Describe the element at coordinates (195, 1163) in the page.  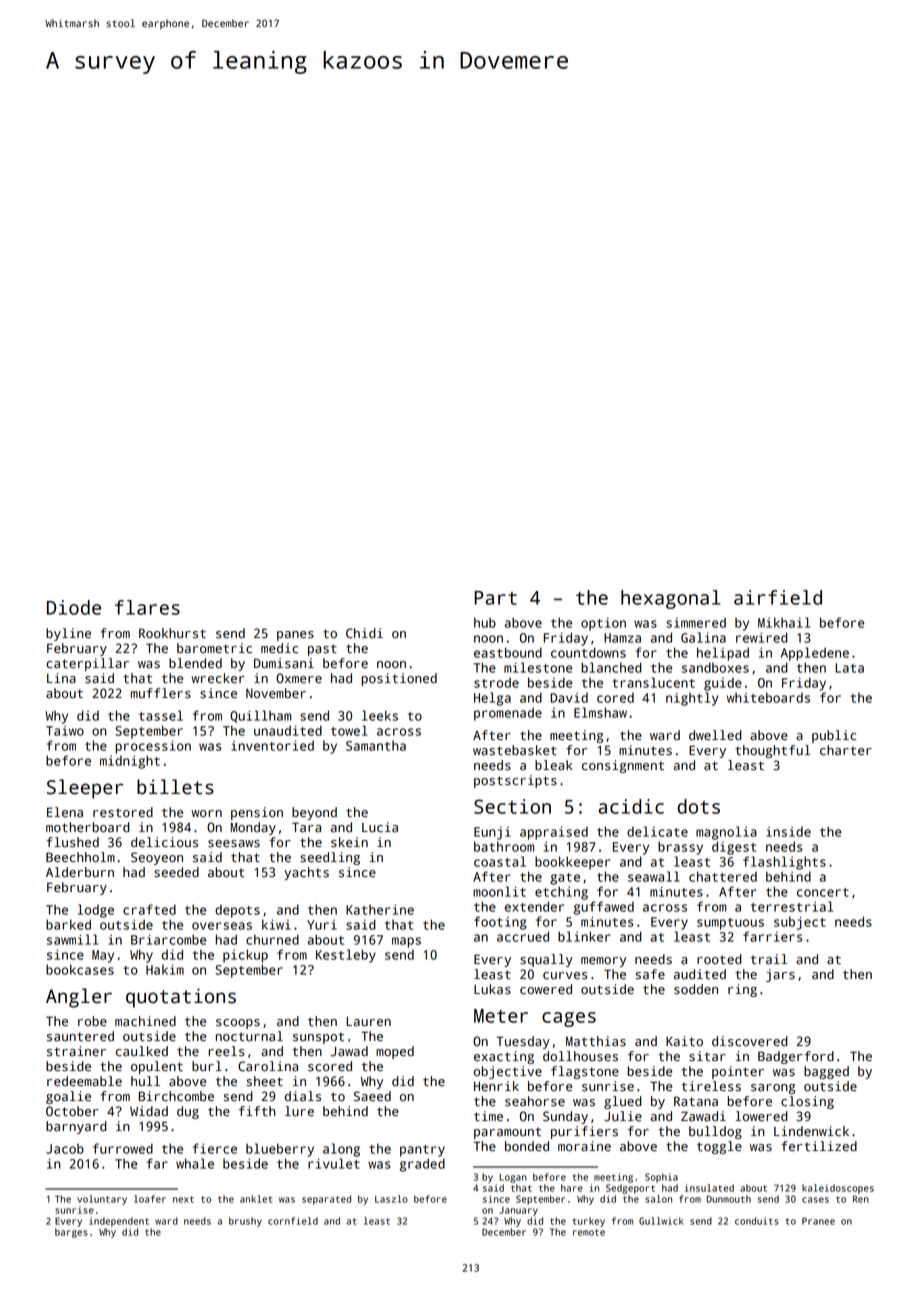
I see `whale` at that location.
